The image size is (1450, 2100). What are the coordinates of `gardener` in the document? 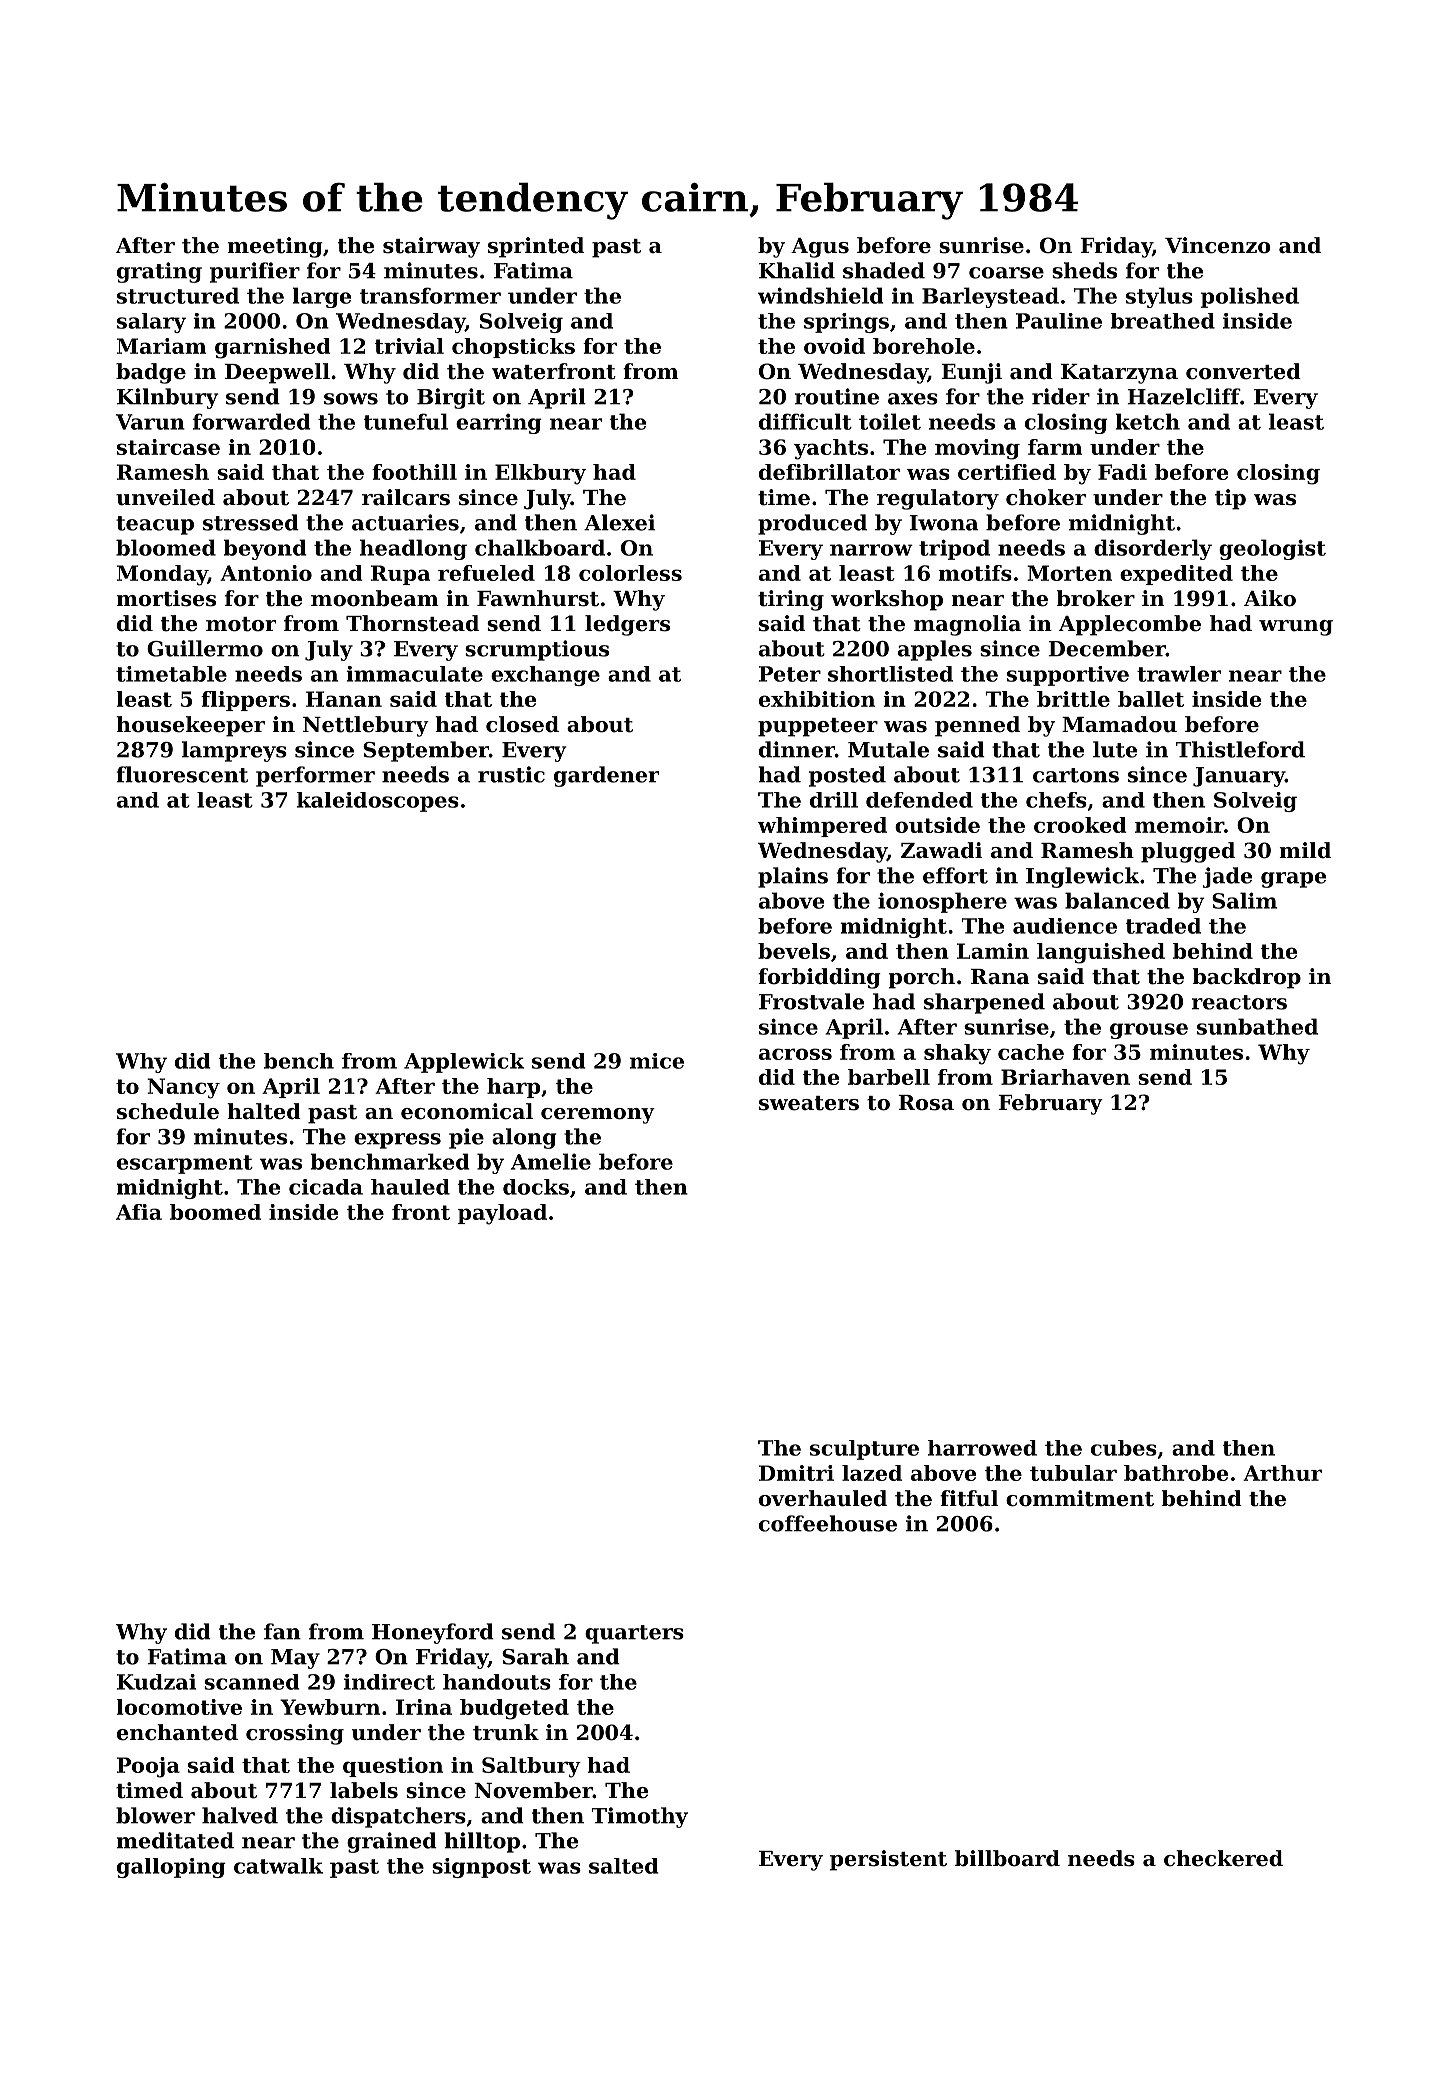 It's located at (606, 776).
